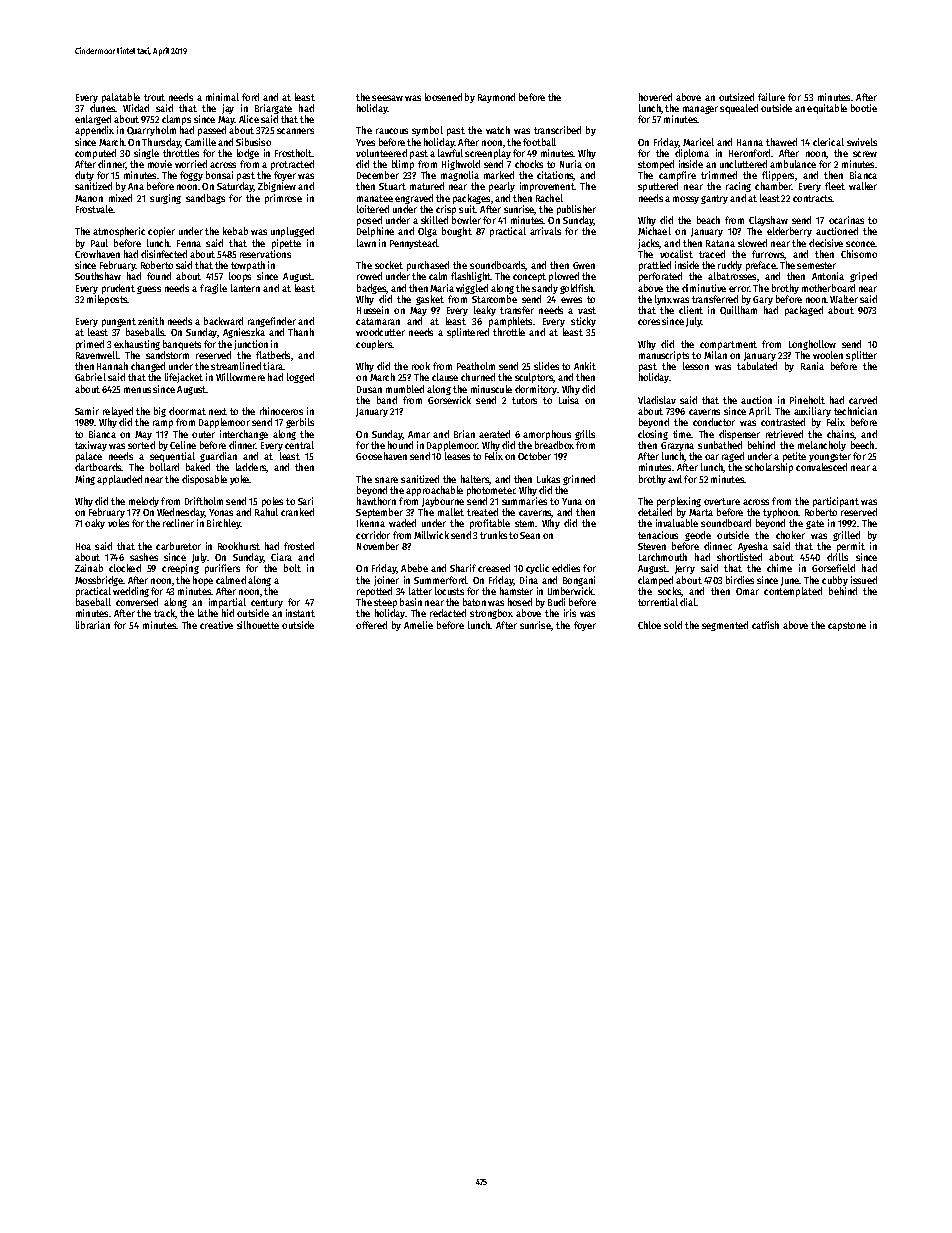  Describe the element at coordinates (467, 209) in the image. I see `suit` at that location.
